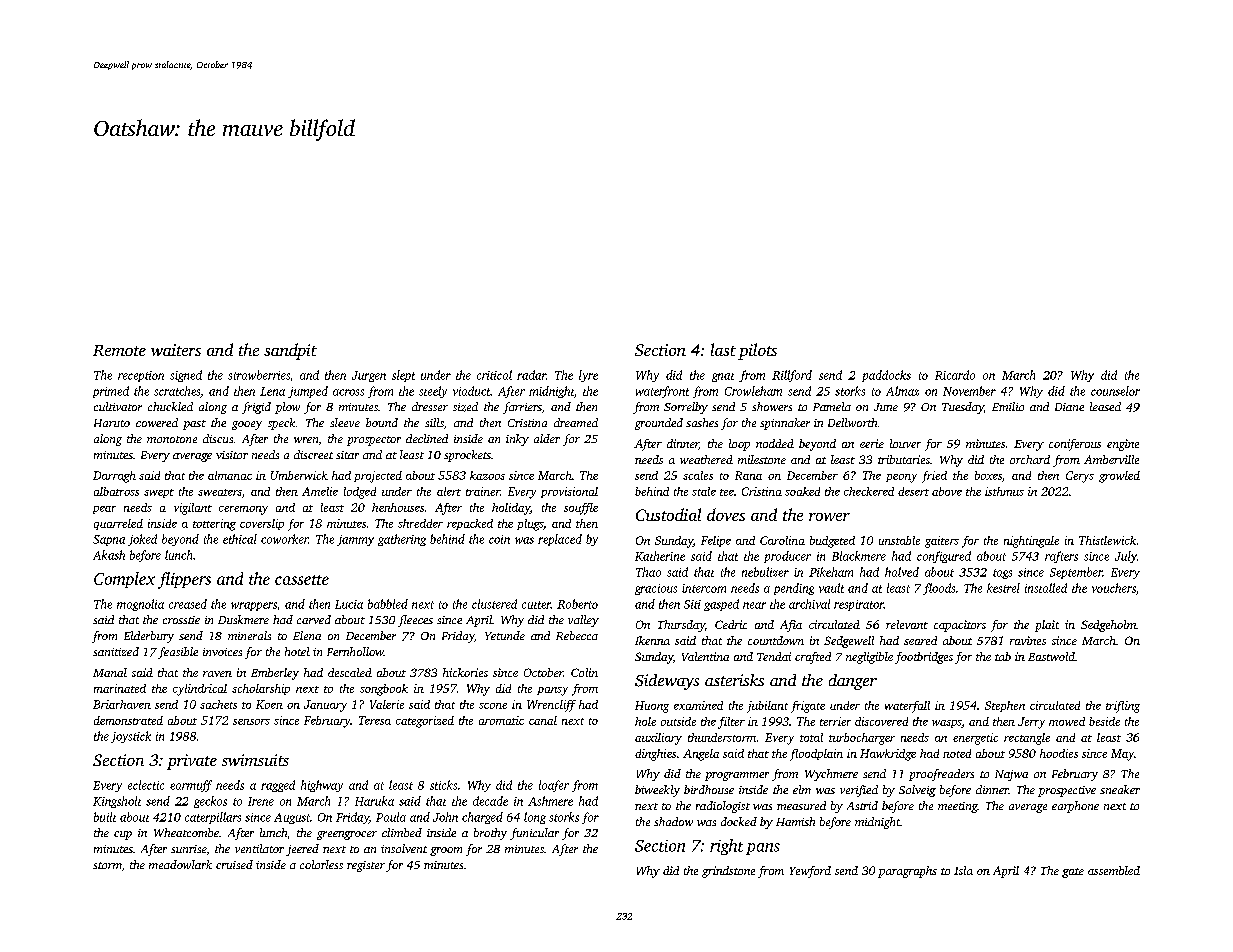  What do you see at coordinates (577, 604) in the document?
I see `Roberto` at bounding box center [577, 604].
